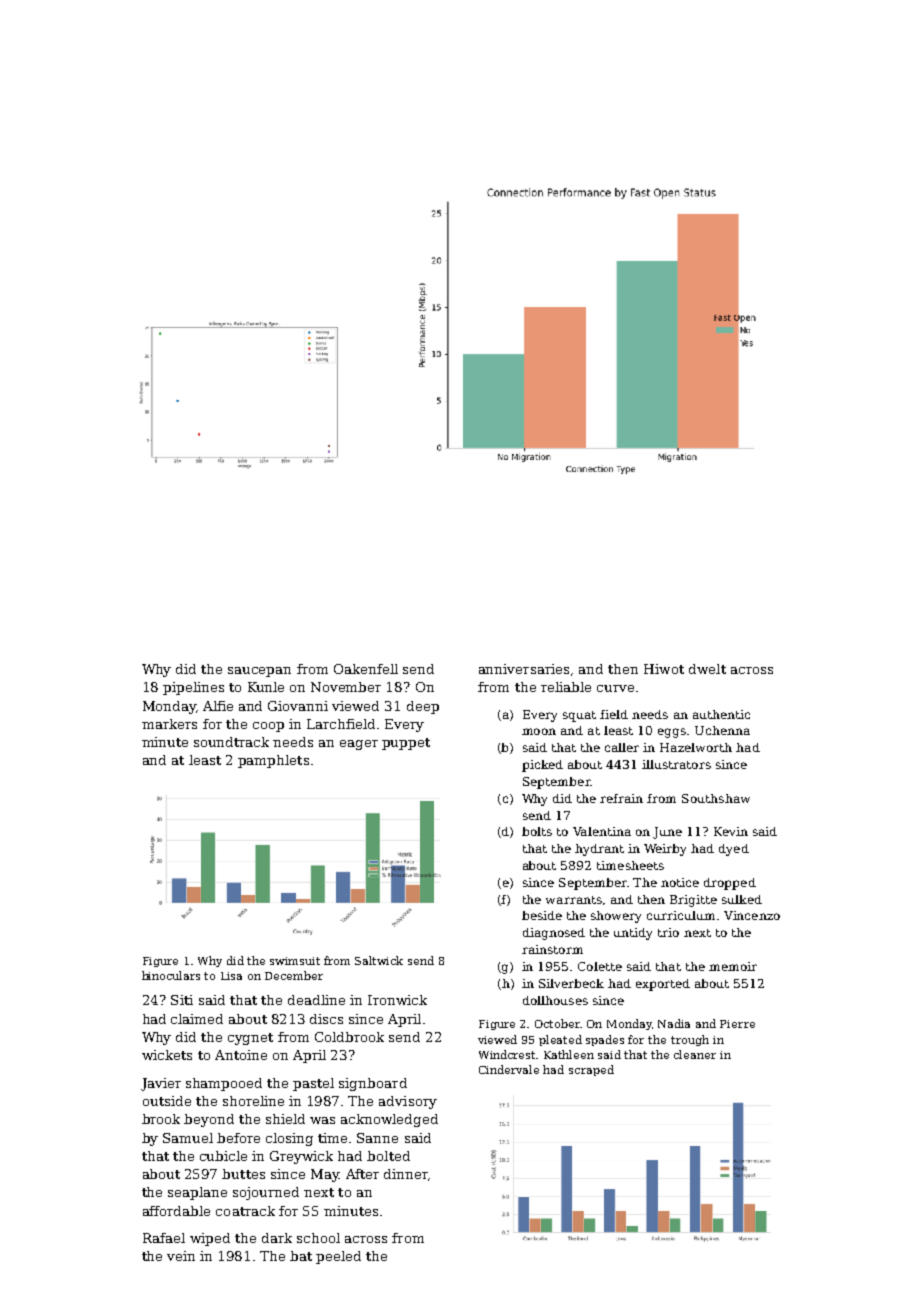 The image size is (924, 1314). Describe the element at coordinates (509, 1069) in the document. I see `Cindervale` at that location.
